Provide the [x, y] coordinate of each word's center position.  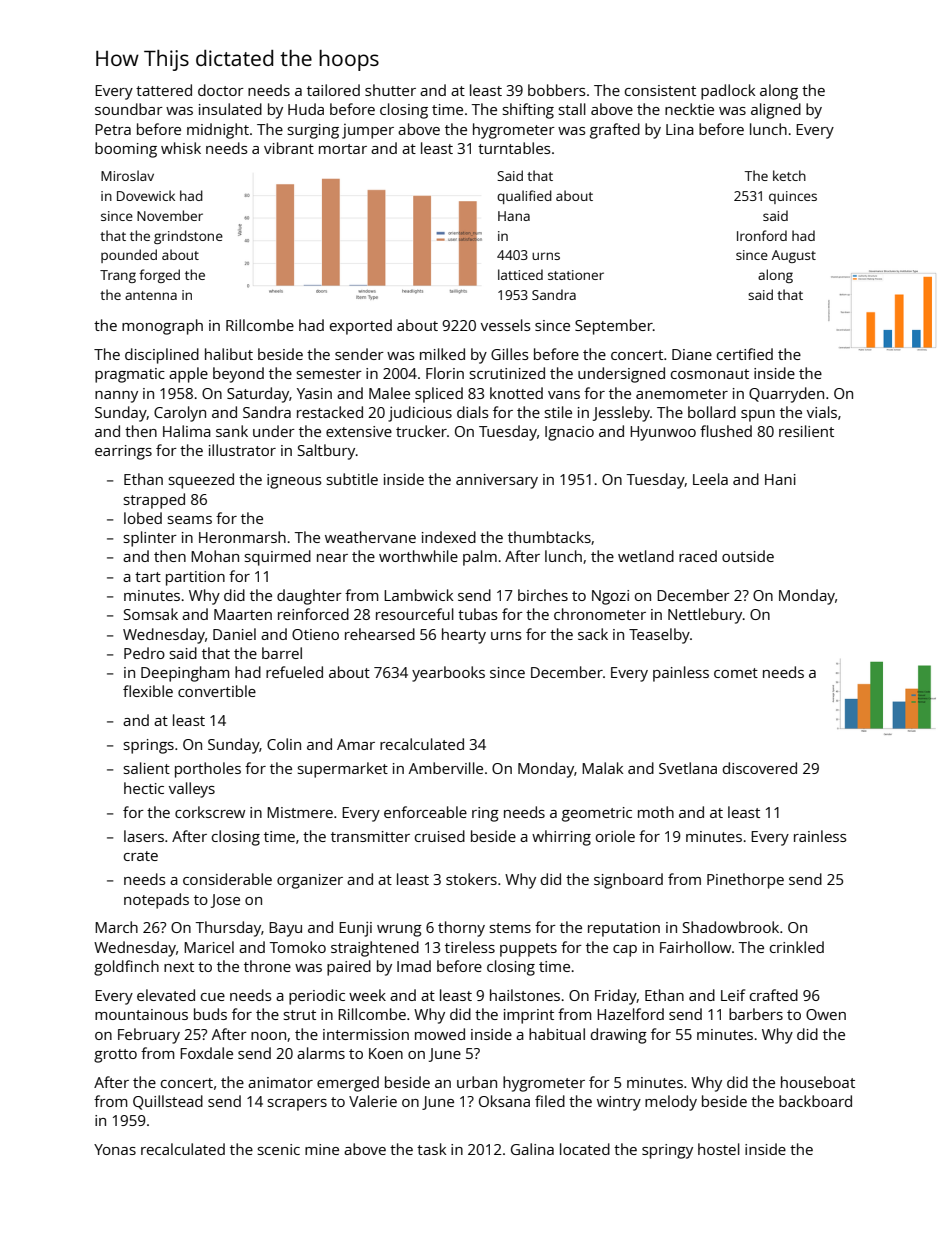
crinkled [797, 947]
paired [349, 968]
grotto [115, 1056]
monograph [162, 327]
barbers [756, 1014]
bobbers [557, 90]
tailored [333, 90]
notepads [156, 901]
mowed [440, 1034]
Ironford [762, 235]
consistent [660, 90]
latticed [520, 274]
